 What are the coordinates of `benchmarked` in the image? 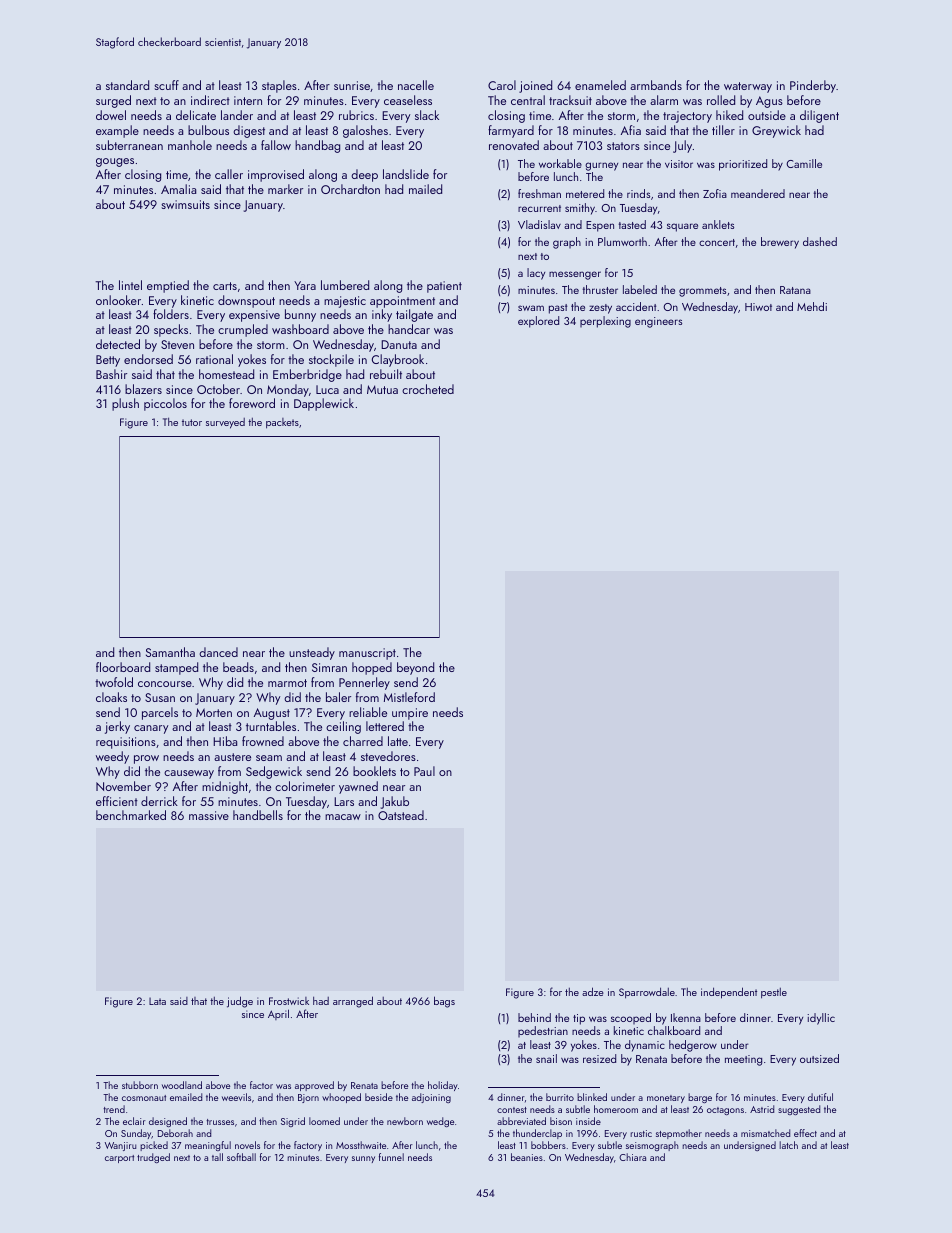 It's located at (131, 815).
